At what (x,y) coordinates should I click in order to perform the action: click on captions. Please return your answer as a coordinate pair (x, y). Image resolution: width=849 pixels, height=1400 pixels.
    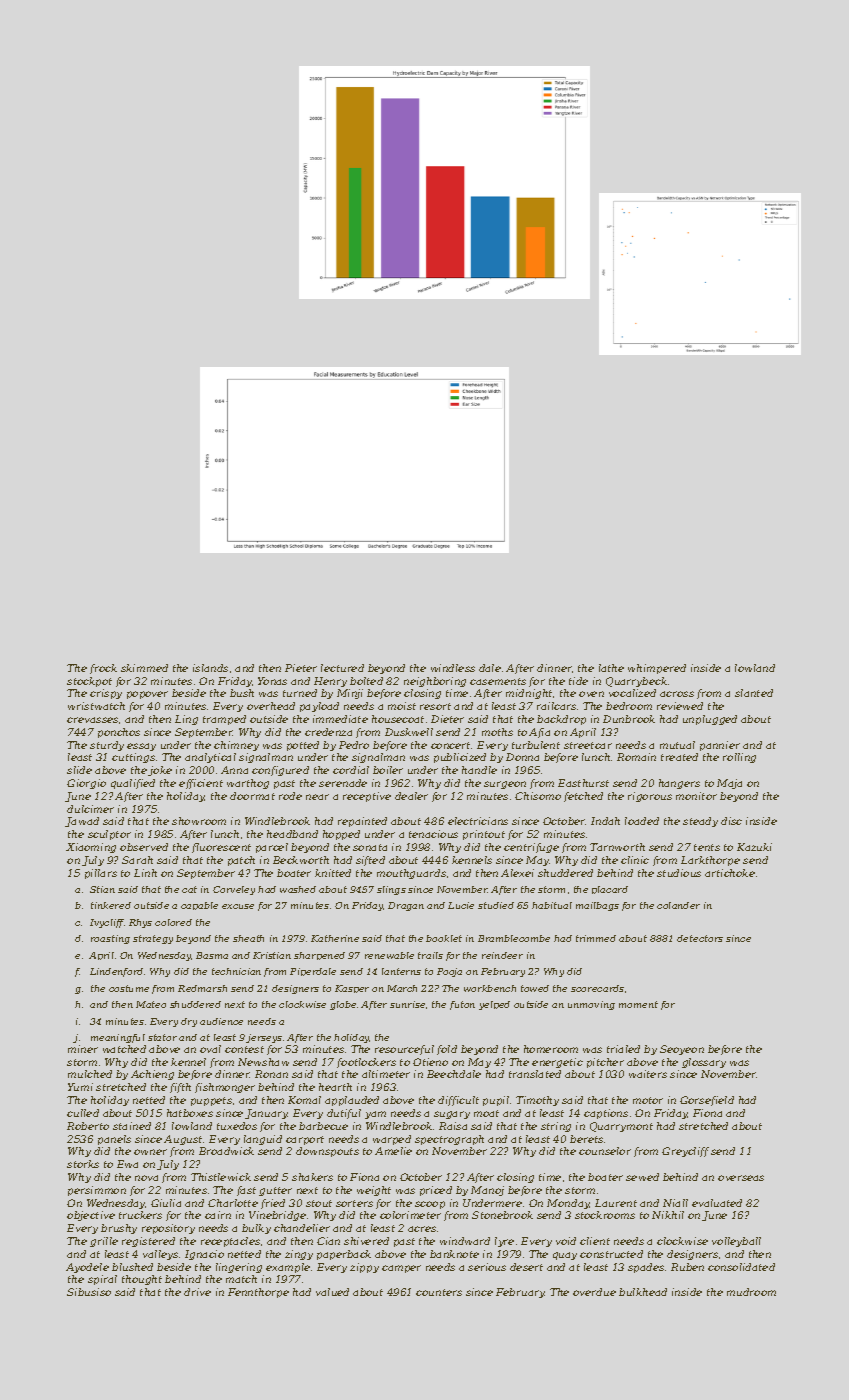
    Looking at the image, I should click on (606, 1114).
